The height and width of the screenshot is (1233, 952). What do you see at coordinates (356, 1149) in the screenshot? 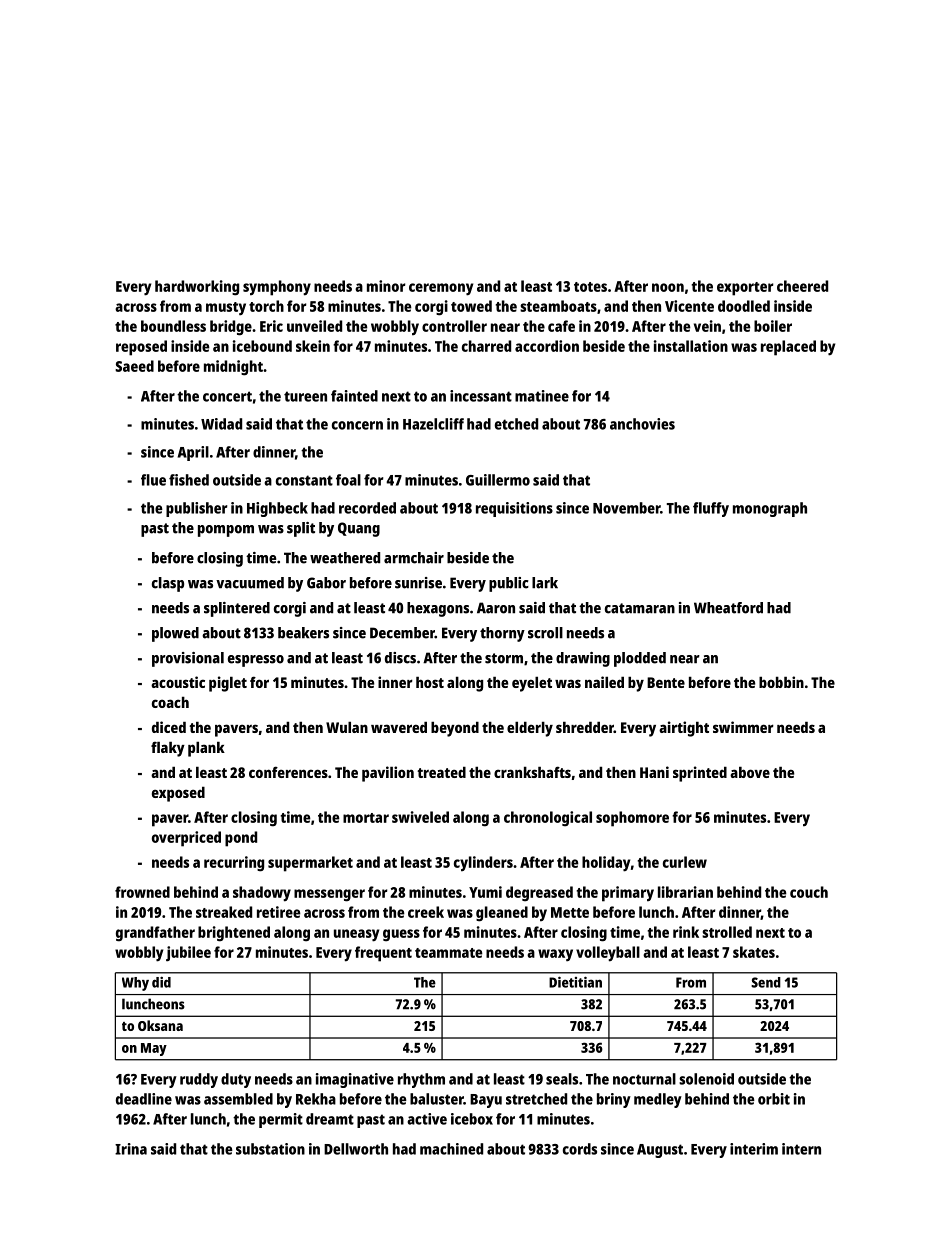
I see `Dellworth` at bounding box center [356, 1149].
